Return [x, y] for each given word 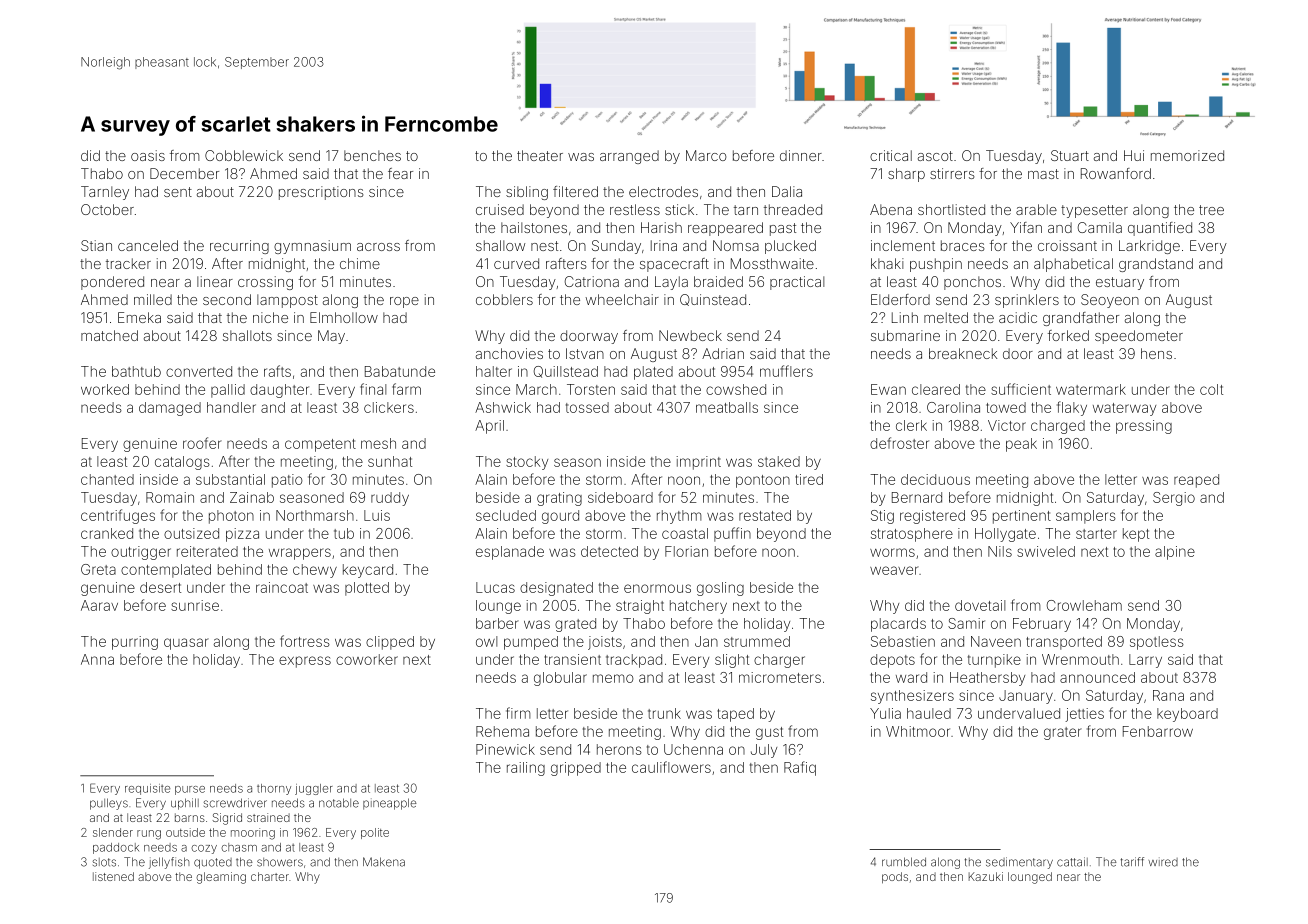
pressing [1144, 427]
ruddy [390, 499]
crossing [265, 283]
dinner [801, 155]
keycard [368, 571]
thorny [274, 789]
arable [1036, 209]
